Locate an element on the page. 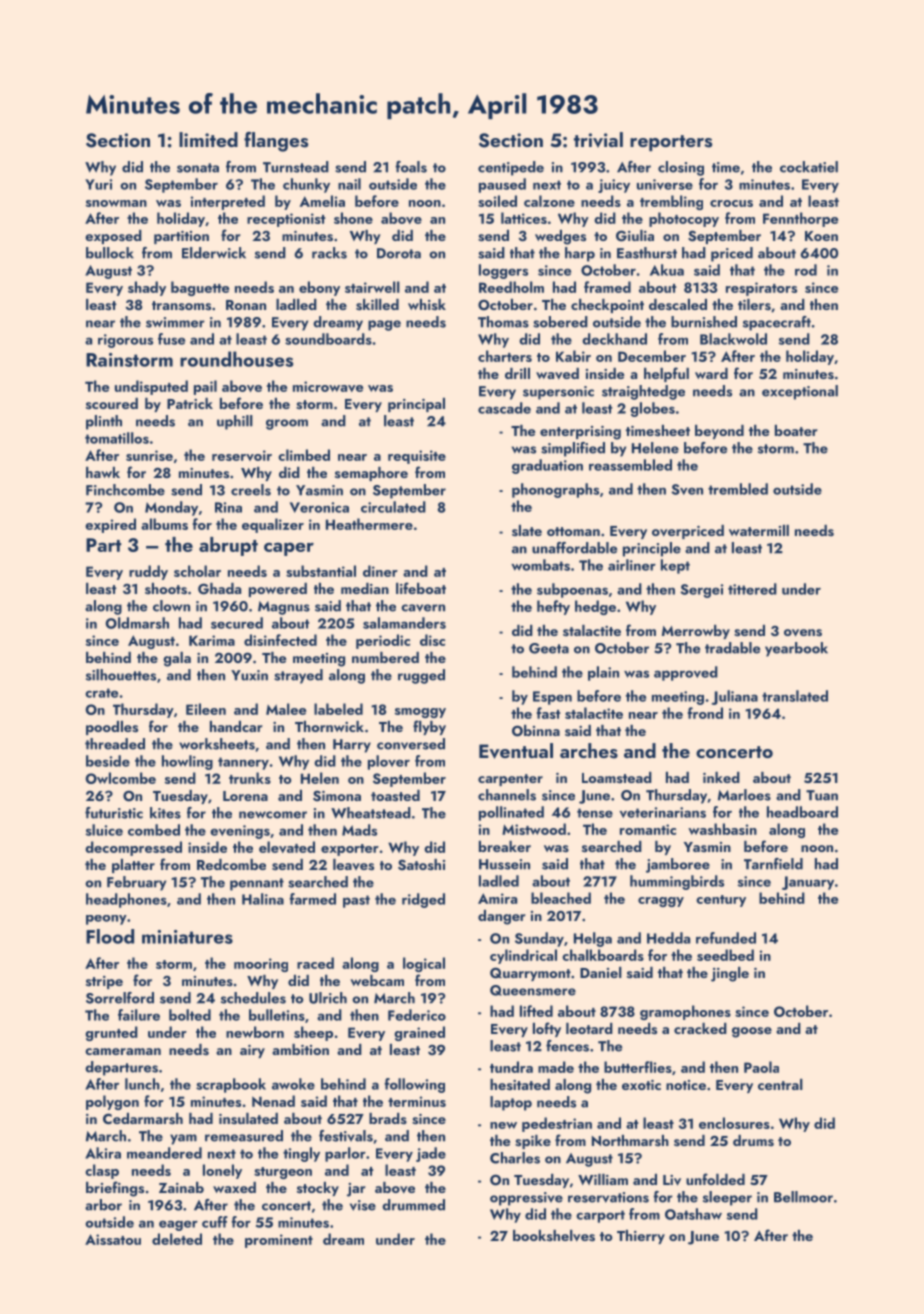  descaled is located at coordinates (678, 304).
